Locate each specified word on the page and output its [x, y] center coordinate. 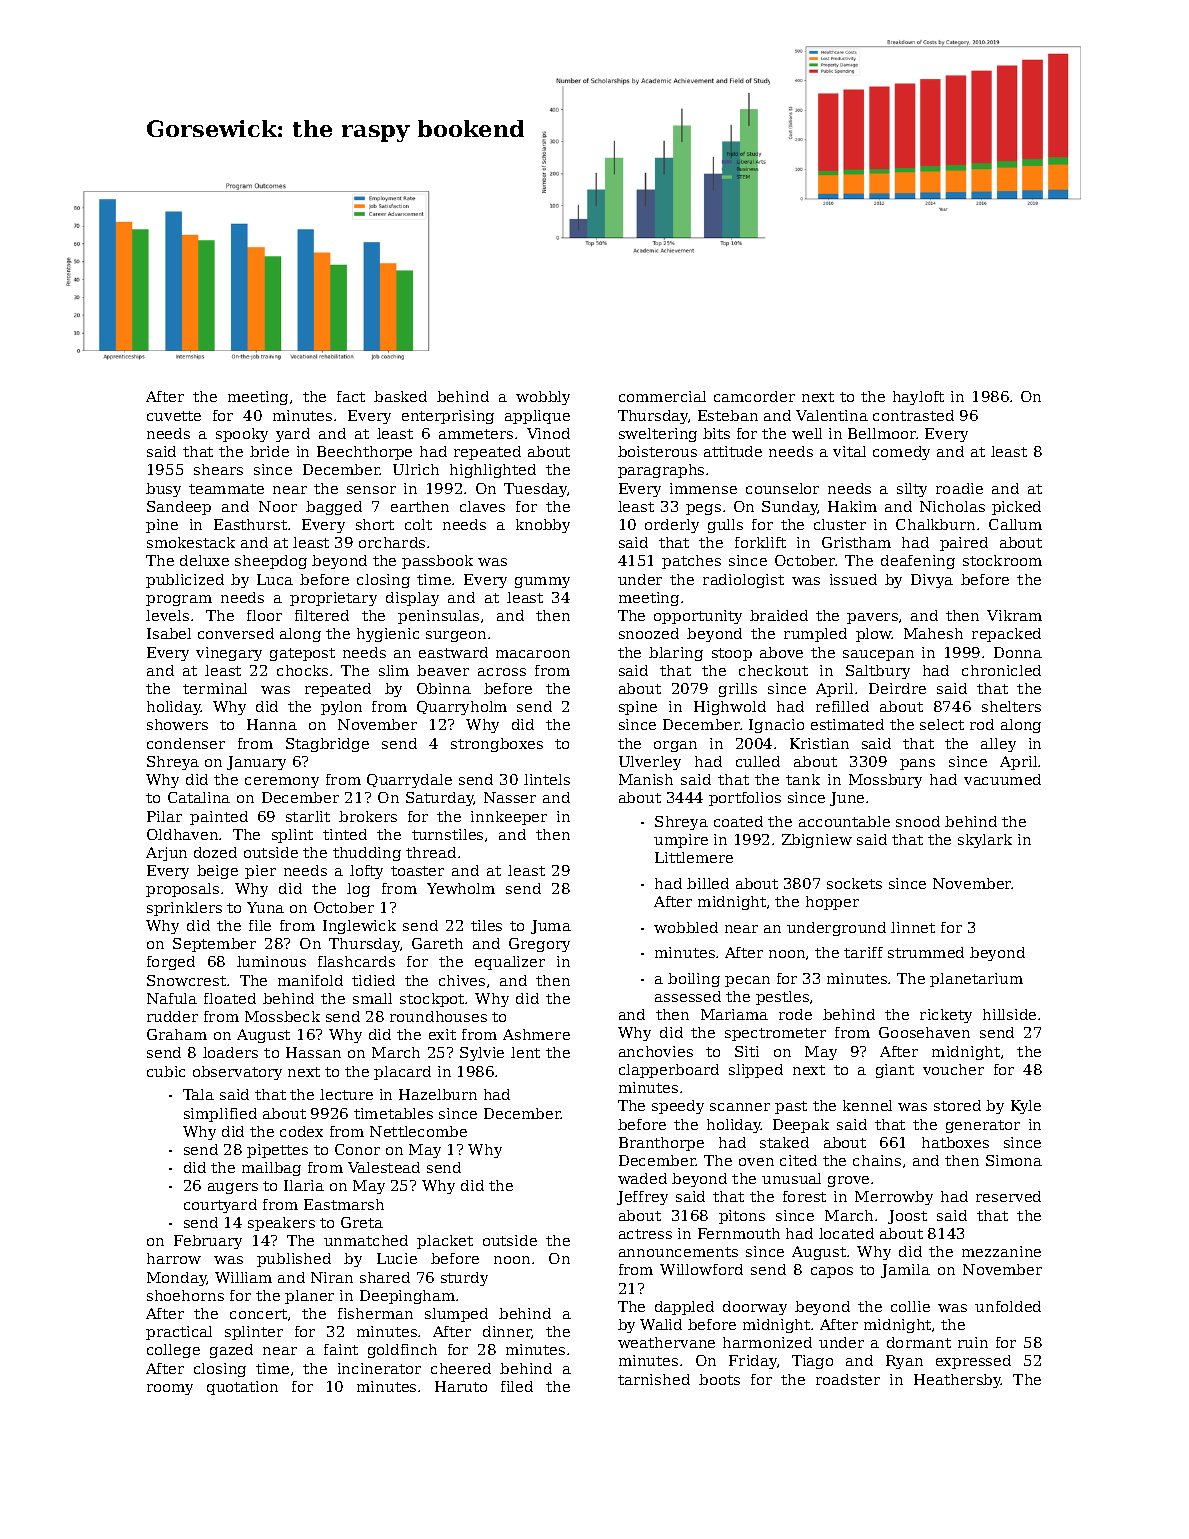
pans [917, 764]
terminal [215, 688]
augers [233, 1188]
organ [675, 746]
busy [163, 490]
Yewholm [461, 888]
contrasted [913, 415]
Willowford [701, 1269]
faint [341, 1349]
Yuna [265, 907]
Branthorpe [661, 1144]
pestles [782, 998]
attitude [733, 451]
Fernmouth [739, 1233]
